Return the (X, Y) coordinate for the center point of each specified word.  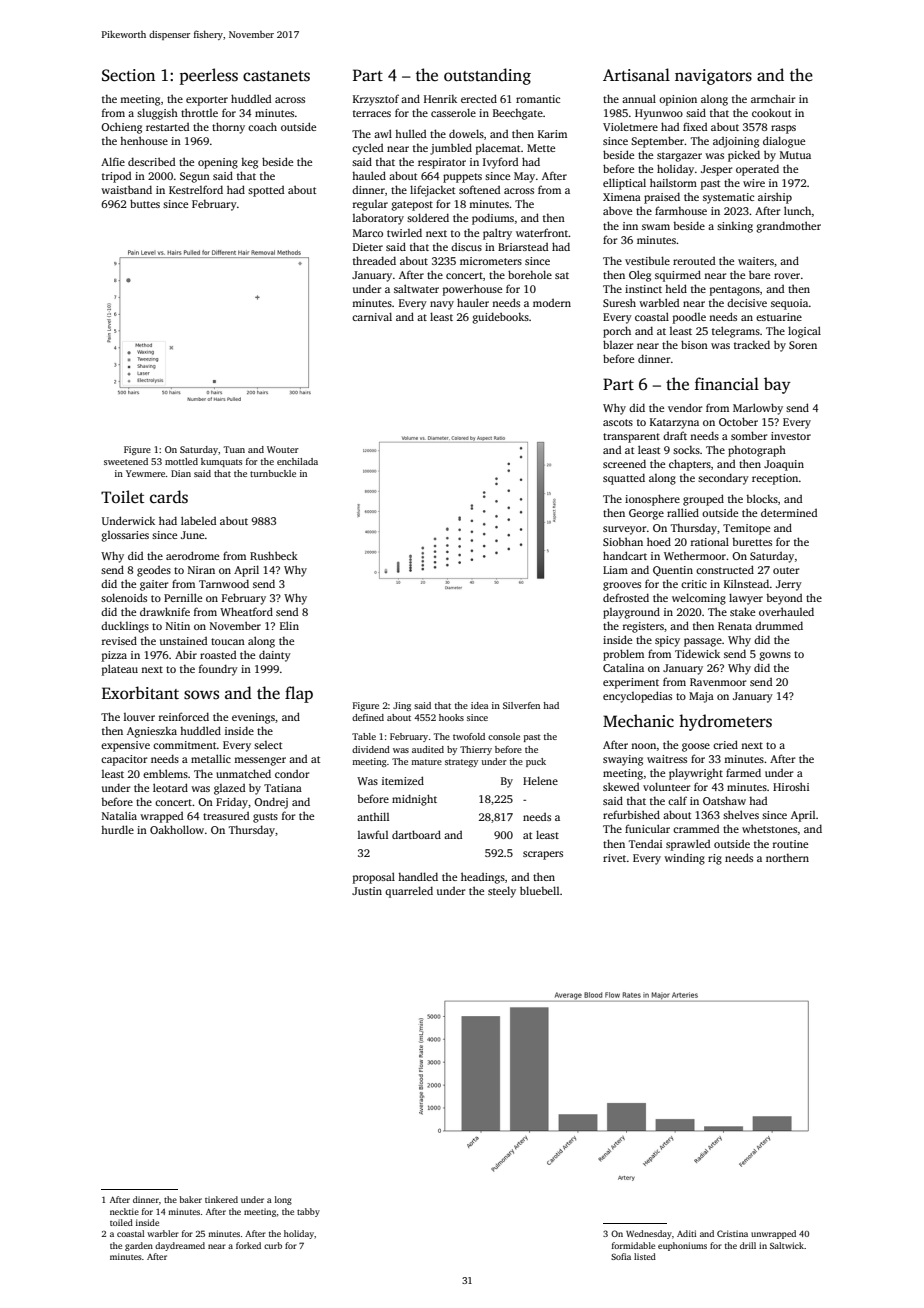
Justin (367, 891)
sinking (735, 227)
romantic (538, 99)
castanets (276, 76)
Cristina (732, 1233)
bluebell (539, 890)
